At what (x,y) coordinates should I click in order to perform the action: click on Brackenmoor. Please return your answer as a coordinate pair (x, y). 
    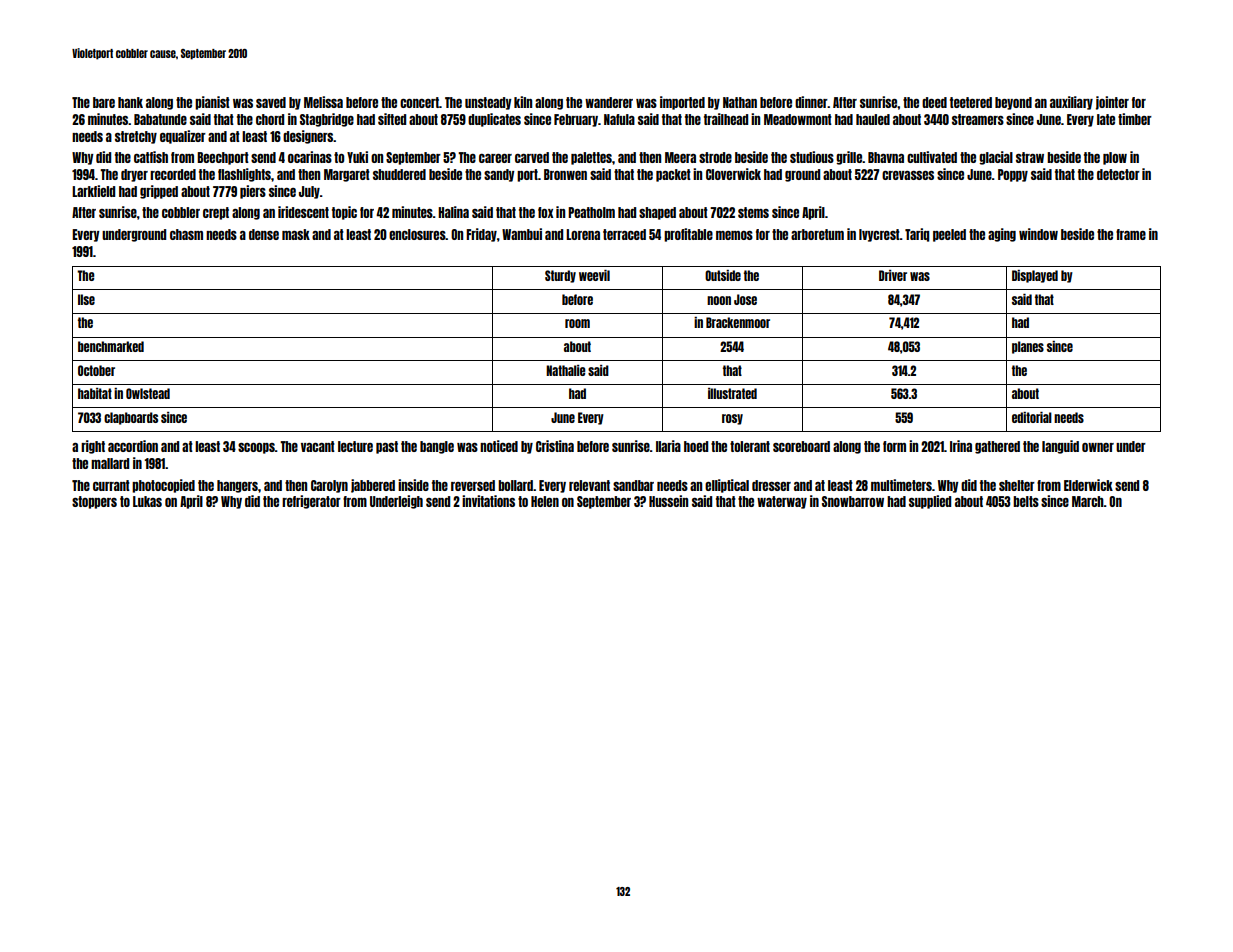
    Looking at the image, I should click on (738, 322).
